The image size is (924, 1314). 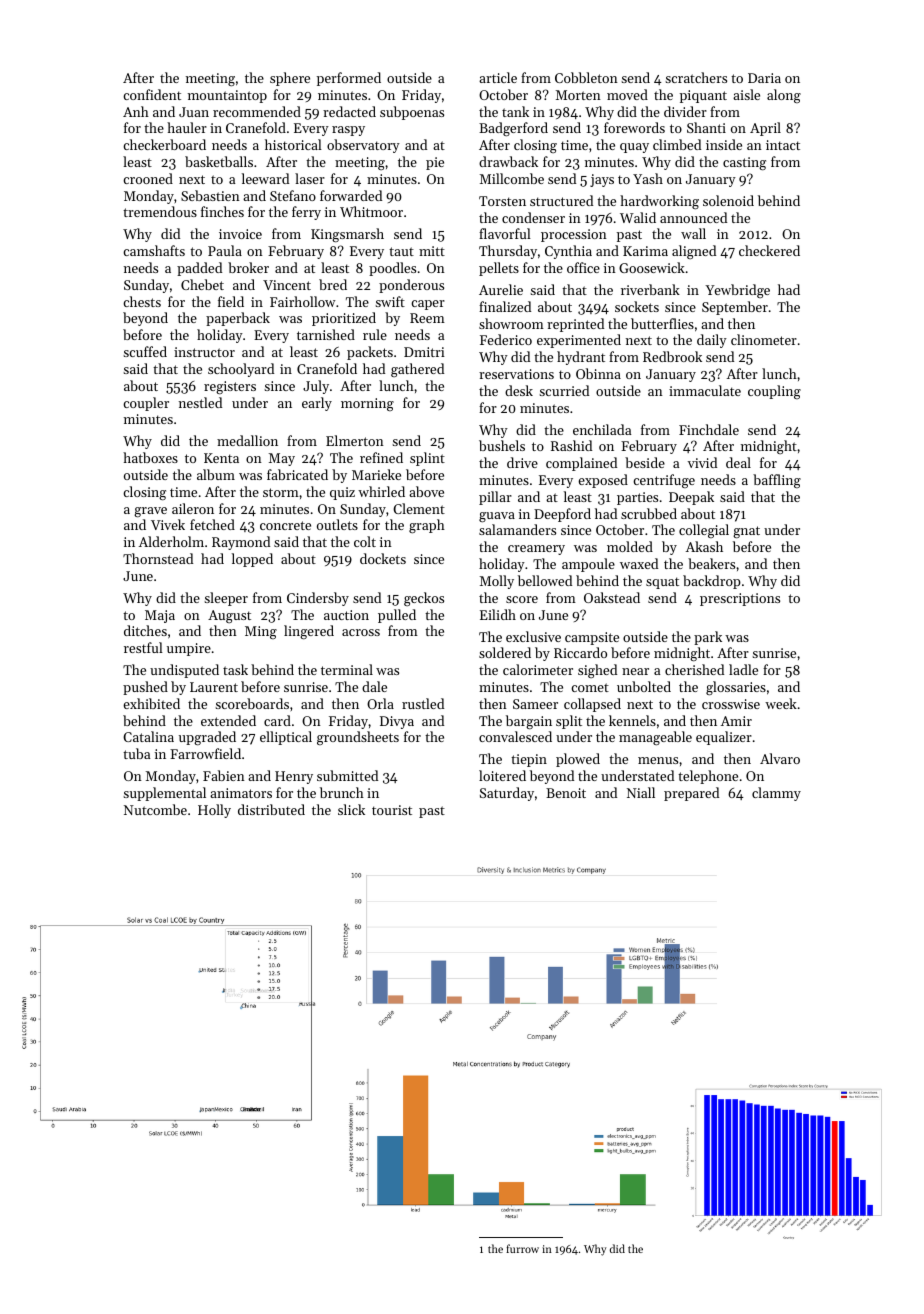 What do you see at coordinates (290, 79) in the screenshot?
I see `sphere` at bounding box center [290, 79].
